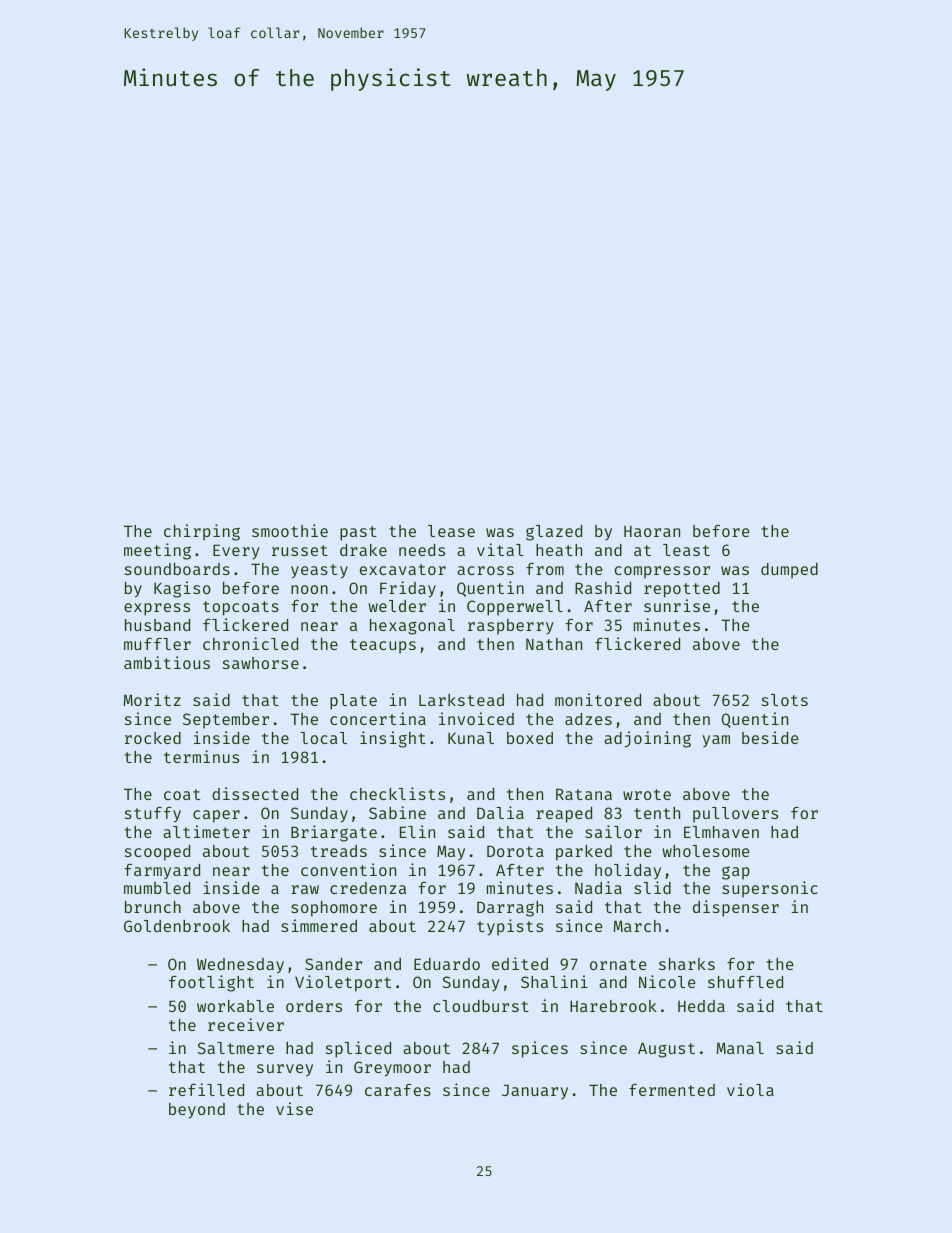 The height and width of the image is (1233, 952). I want to click on ambitious, so click(167, 662).
